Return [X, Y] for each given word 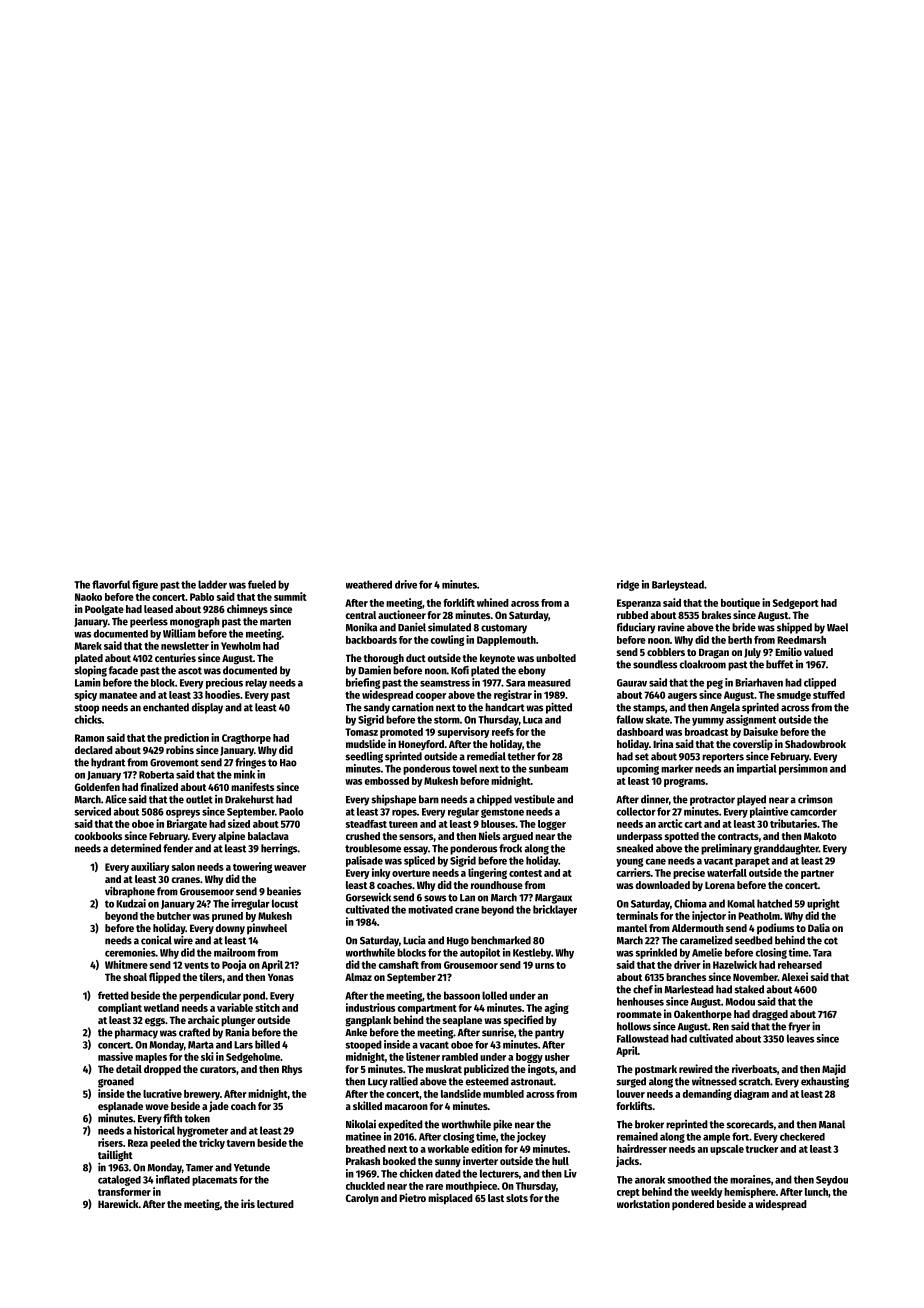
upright [823, 904]
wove [157, 1107]
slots [517, 1198]
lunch [816, 1192]
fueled [262, 584]
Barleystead [678, 585]
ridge [628, 585]
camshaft [399, 965]
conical [156, 940]
